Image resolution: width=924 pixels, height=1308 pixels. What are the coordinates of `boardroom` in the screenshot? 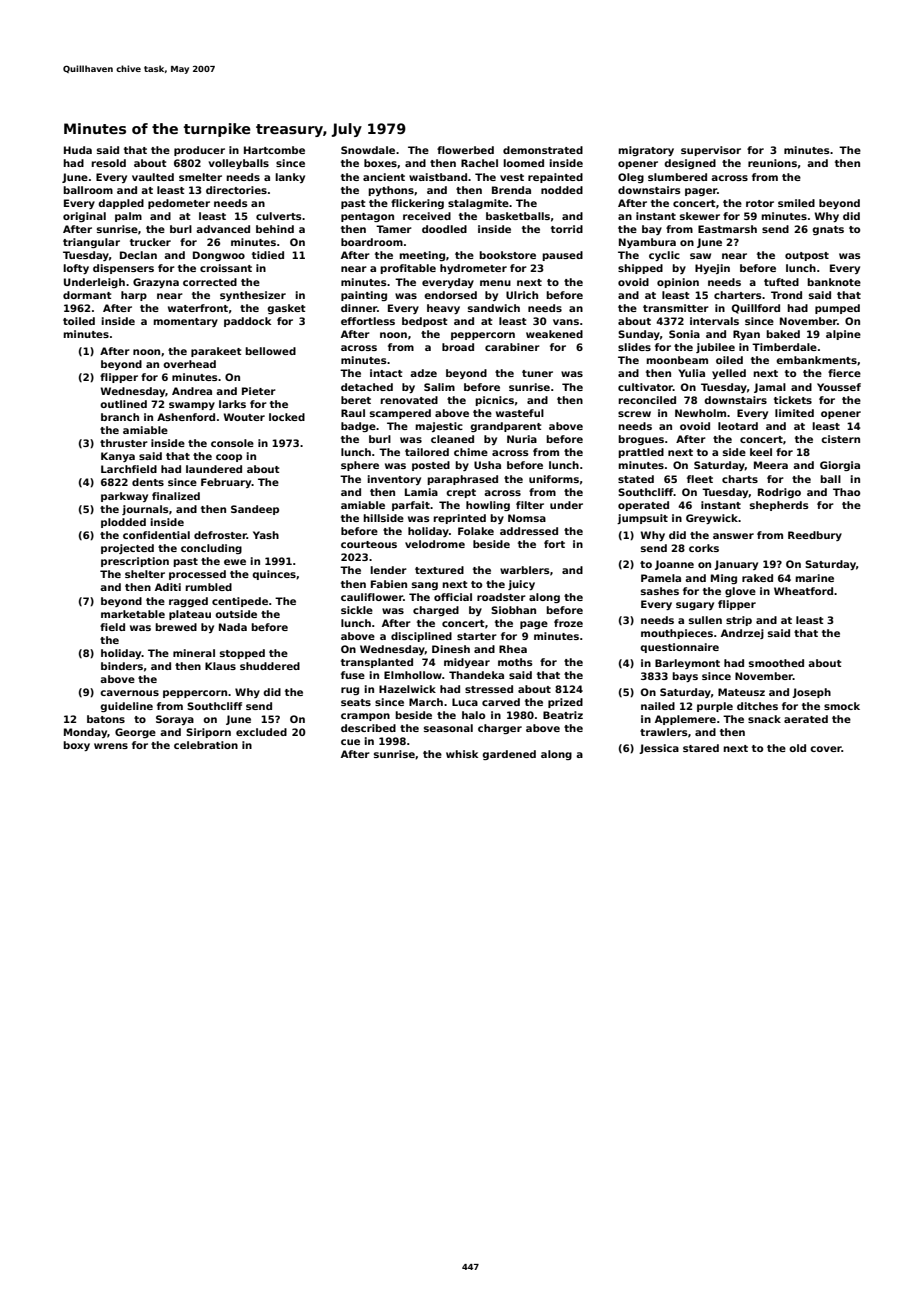 It's located at (372, 242).
